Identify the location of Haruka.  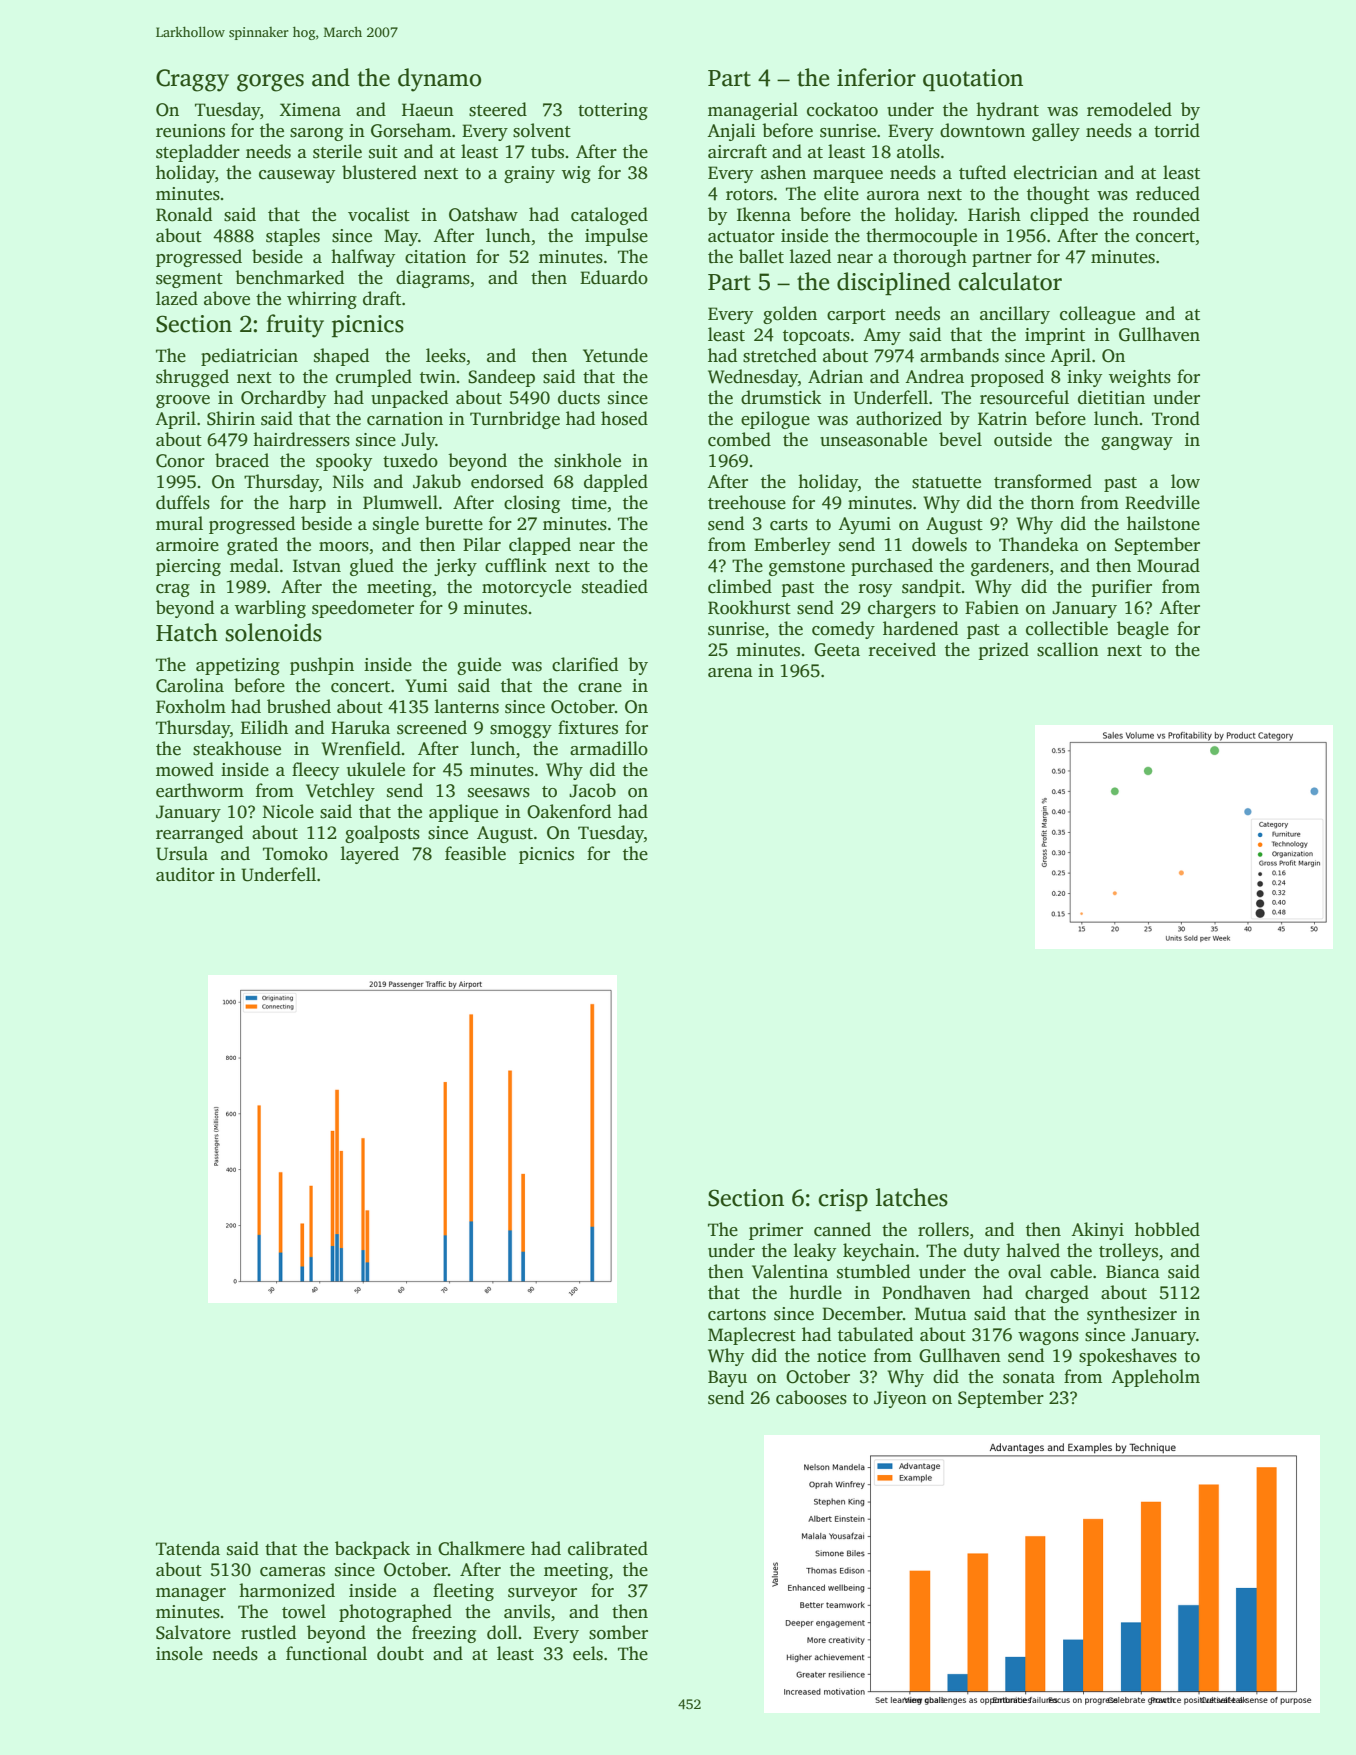
(360, 727).
